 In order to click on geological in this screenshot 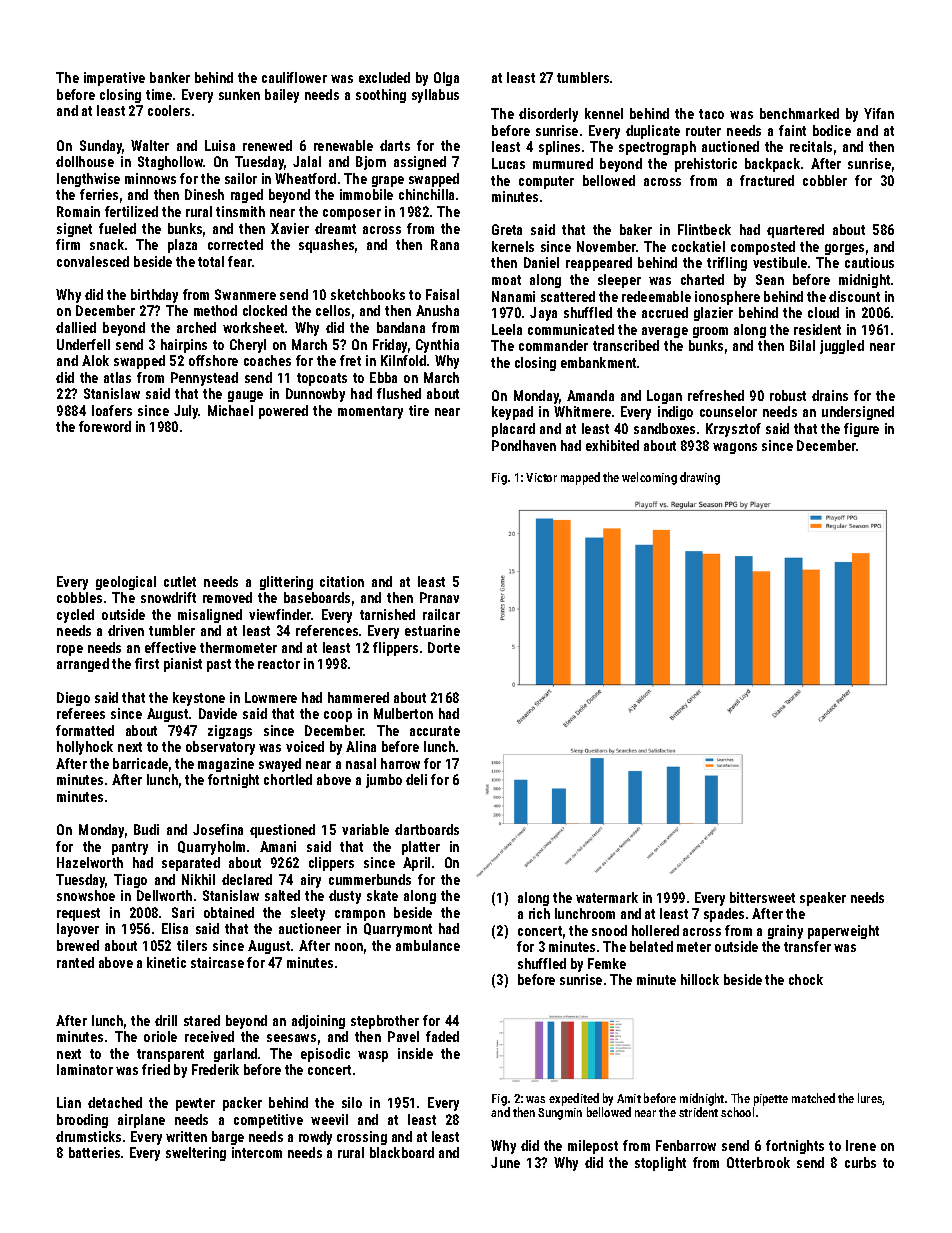, I will do `click(126, 583)`.
